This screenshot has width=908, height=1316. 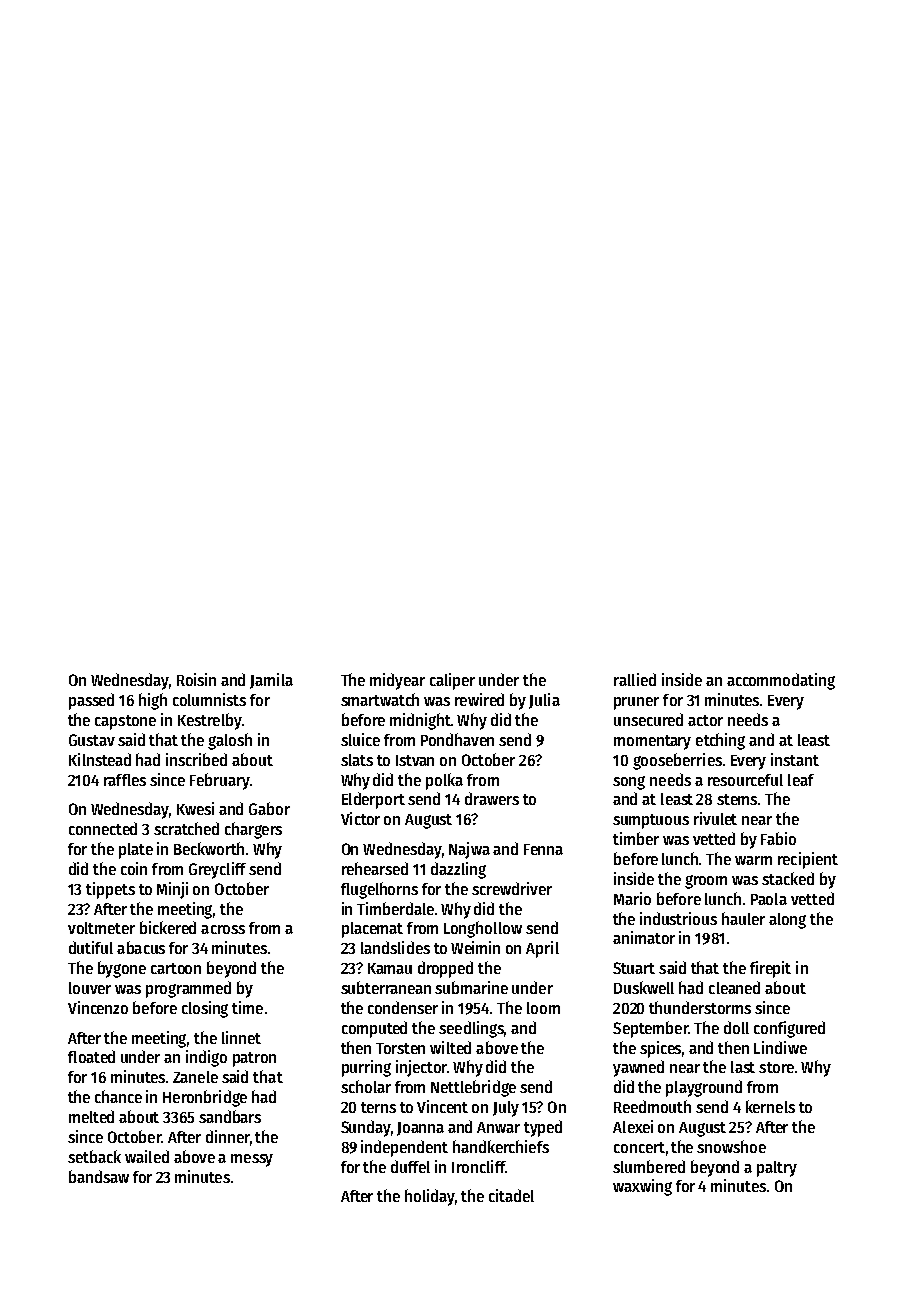 What do you see at coordinates (450, 1047) in the screenshot?
I see `wilted` at bounding box center [450, 1047].
